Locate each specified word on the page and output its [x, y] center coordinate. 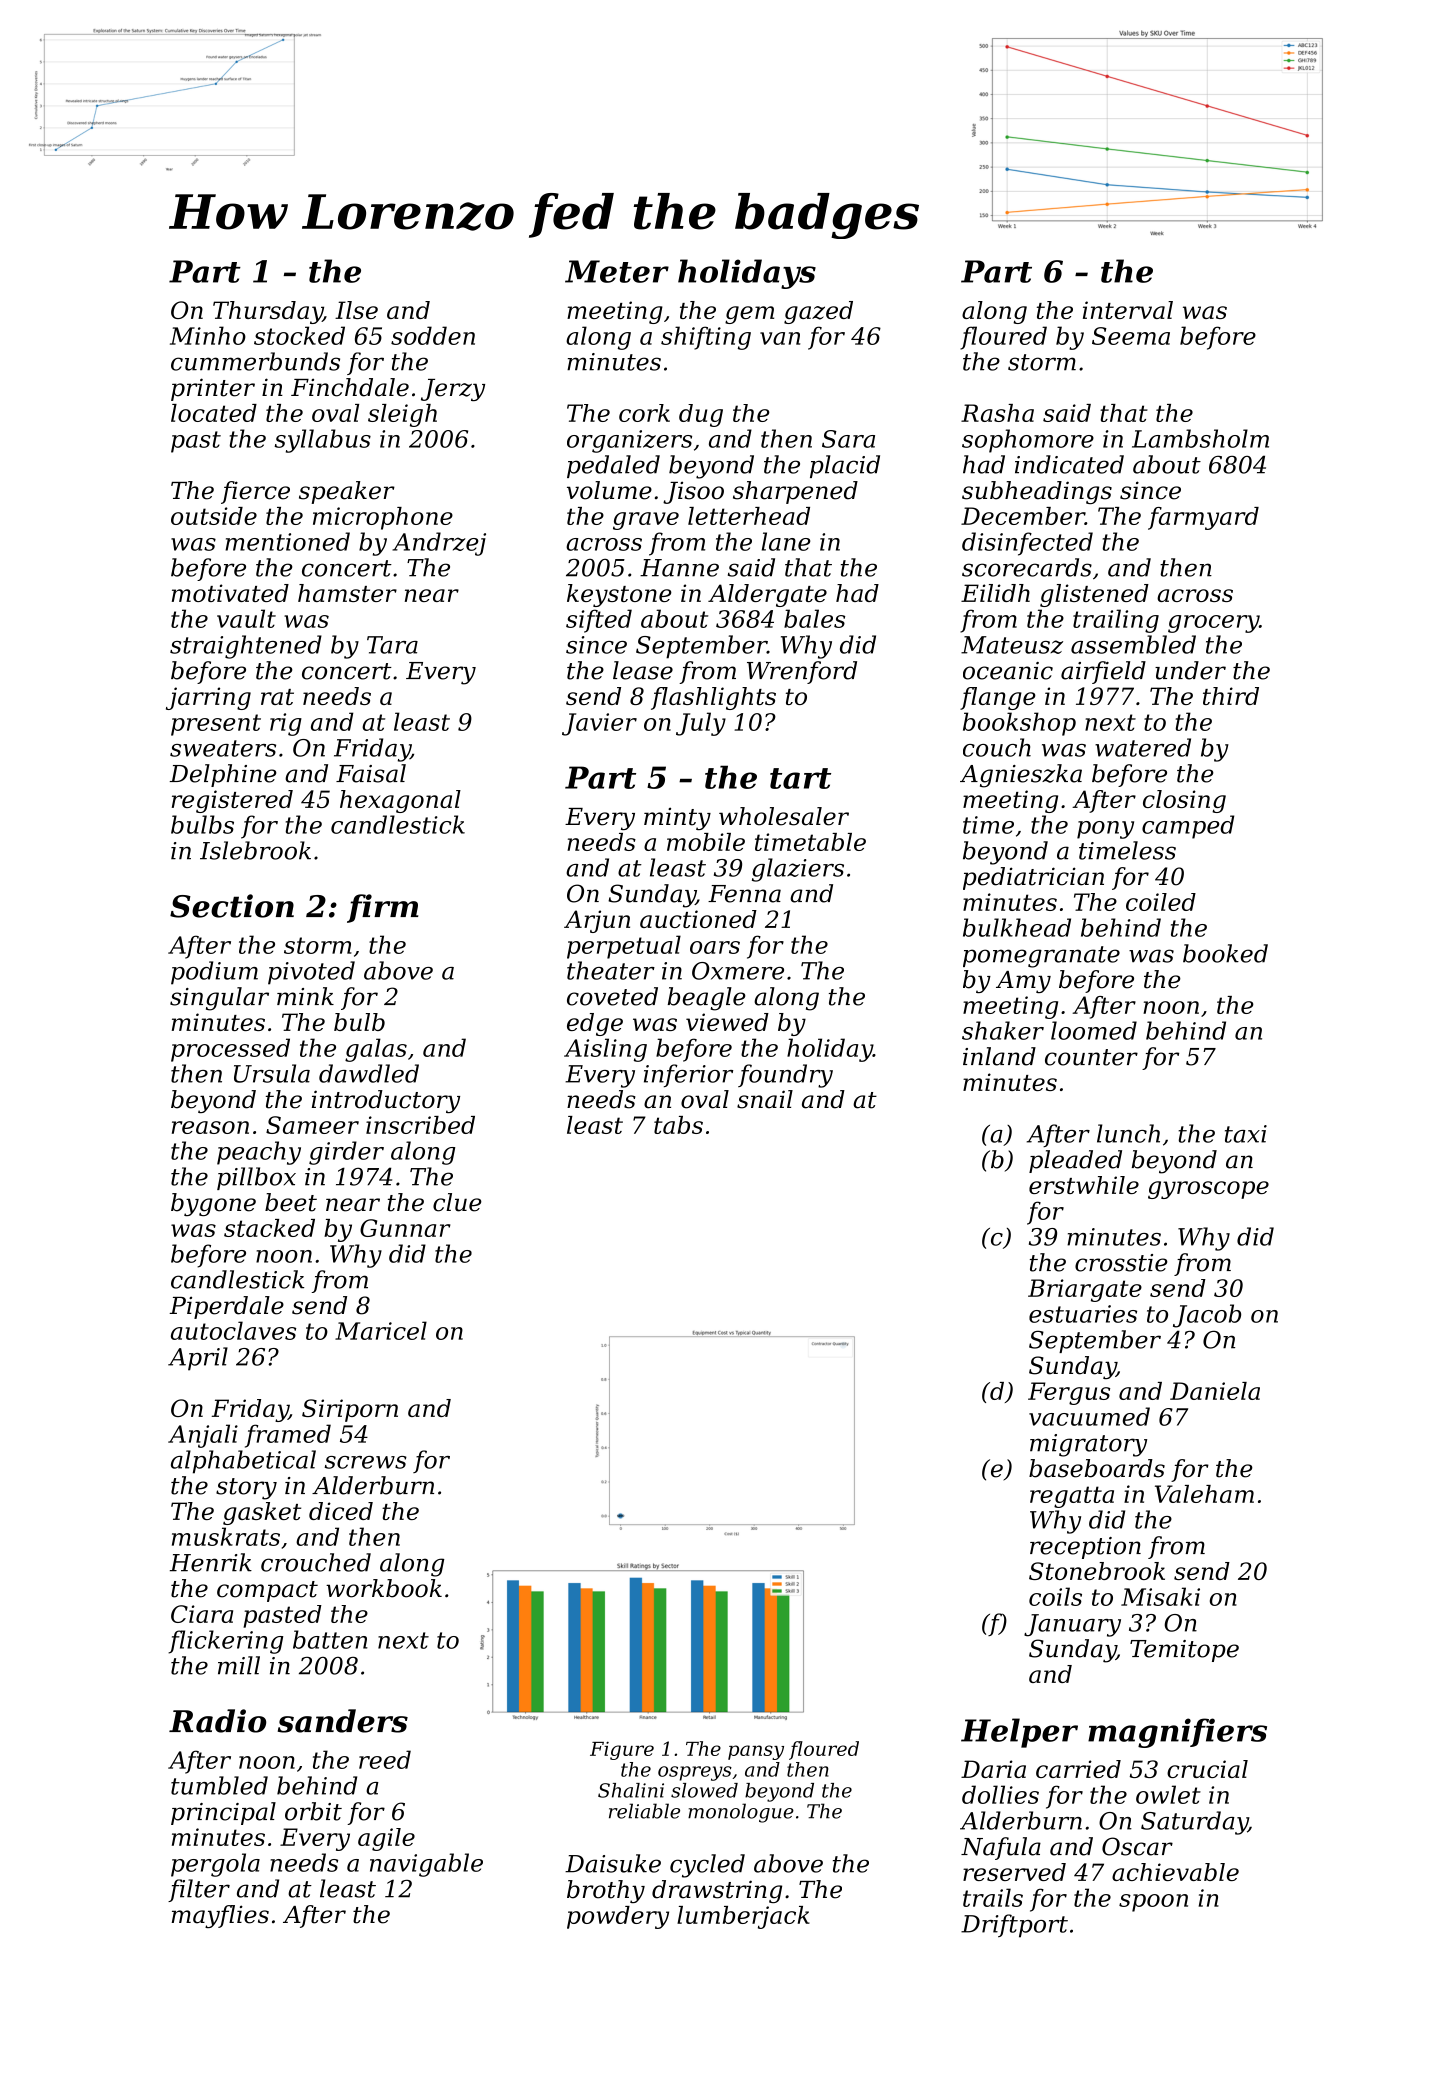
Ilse [356, 310]
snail [765, 1099]
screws [366, 1462]
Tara [392, 645]
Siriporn [350, 1410]
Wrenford [802, 672]
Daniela [1215, 1391]
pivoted [311, 973]
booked [1225, 953]
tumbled [219, 1785]
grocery [1213, 624]
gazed [818, 312]
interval [1128, 310]
